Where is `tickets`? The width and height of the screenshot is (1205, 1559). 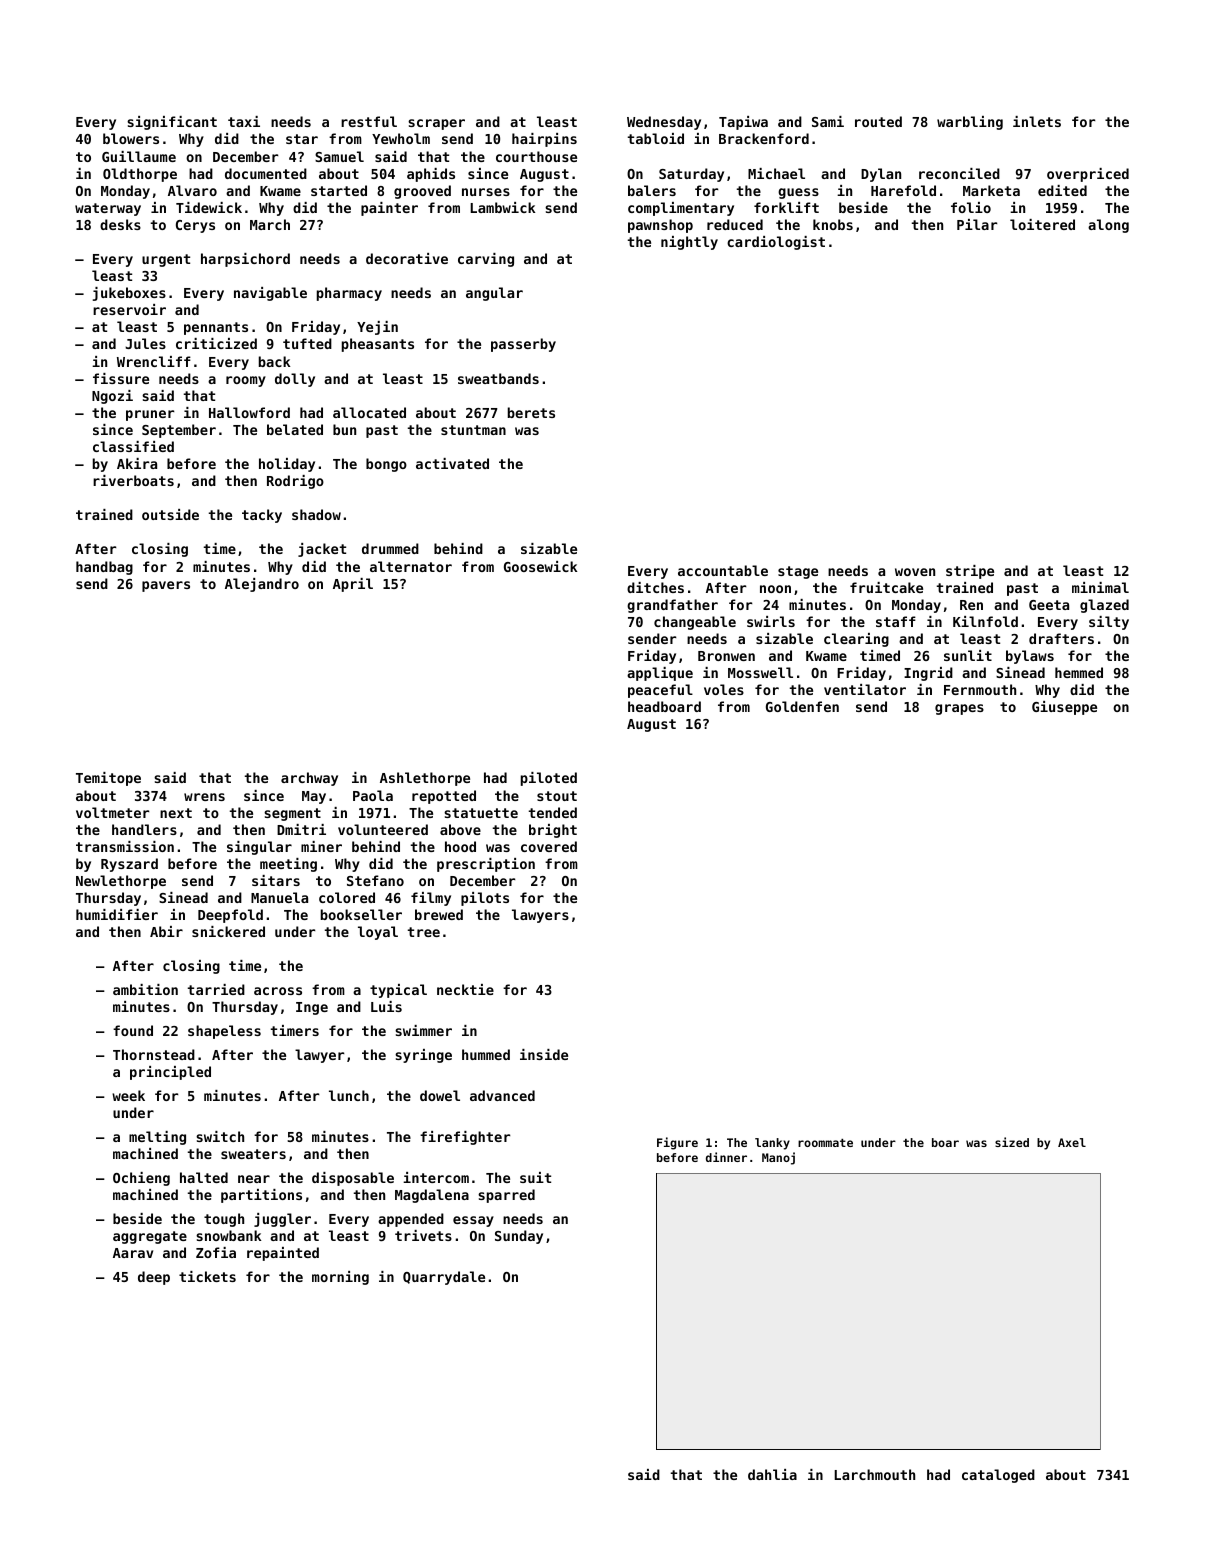 tickets is located at coordinates (207, 1276).
